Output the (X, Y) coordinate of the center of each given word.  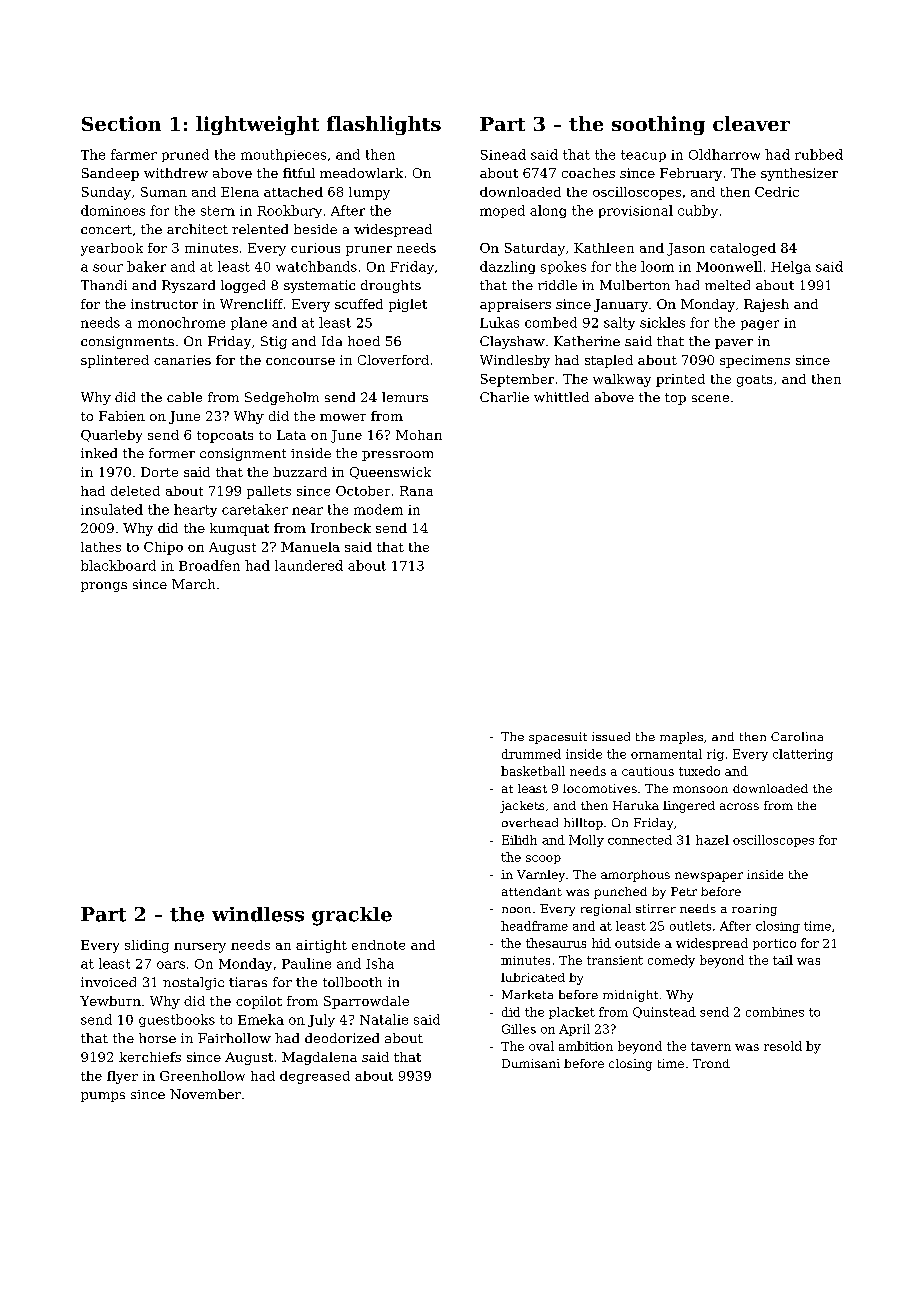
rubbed (819, 154)
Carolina (797, 736)
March (193, 584)
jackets (522, 807)
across (739, 806)
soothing (658, 125)
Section (121, 123)
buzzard (300, 472)
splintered (115, 361)
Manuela (310, 547)
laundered (309, 565)
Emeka (261, 1019)
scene (710, 398)
